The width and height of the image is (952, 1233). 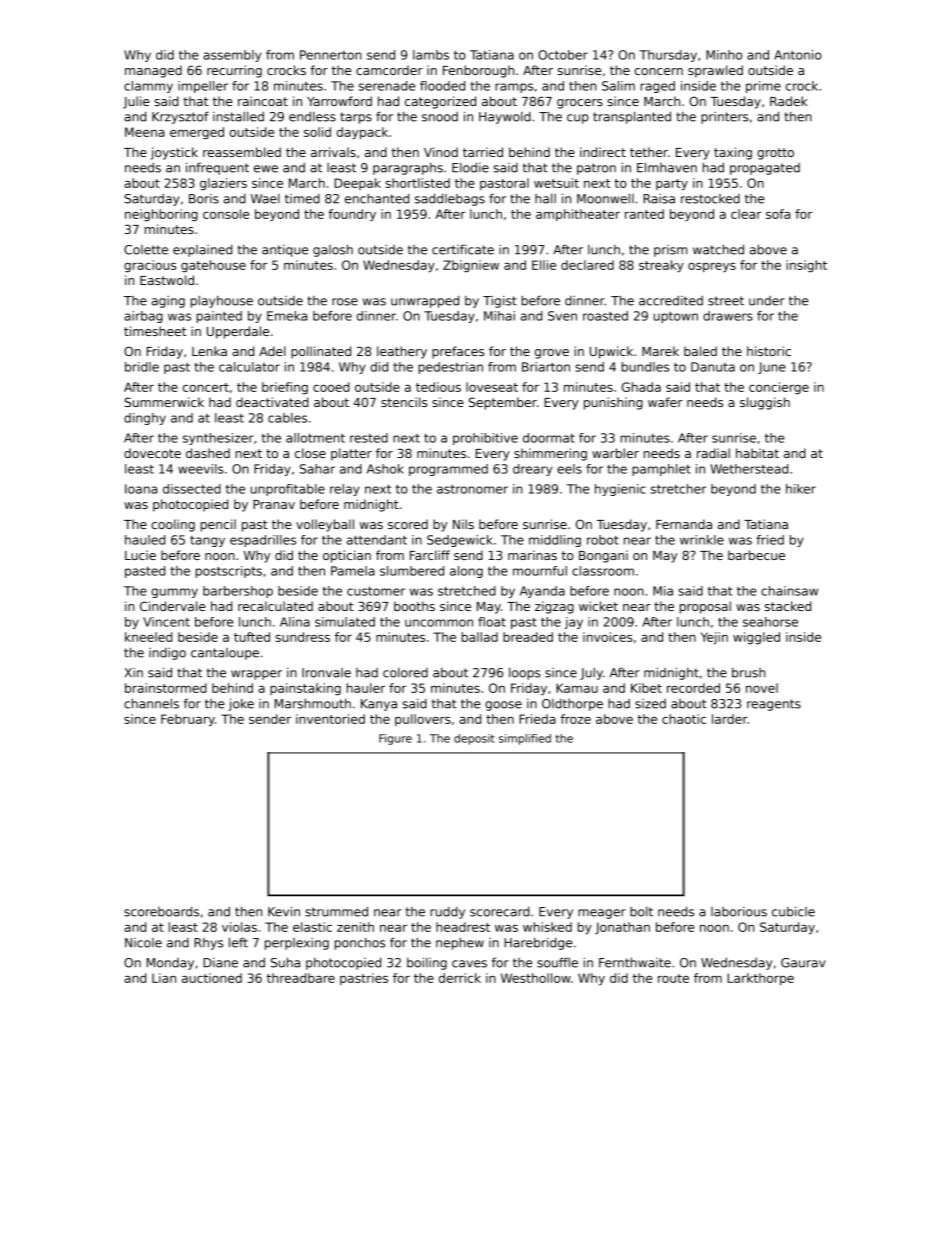 I want to click on playhouse, so click(x=222, y=301).
